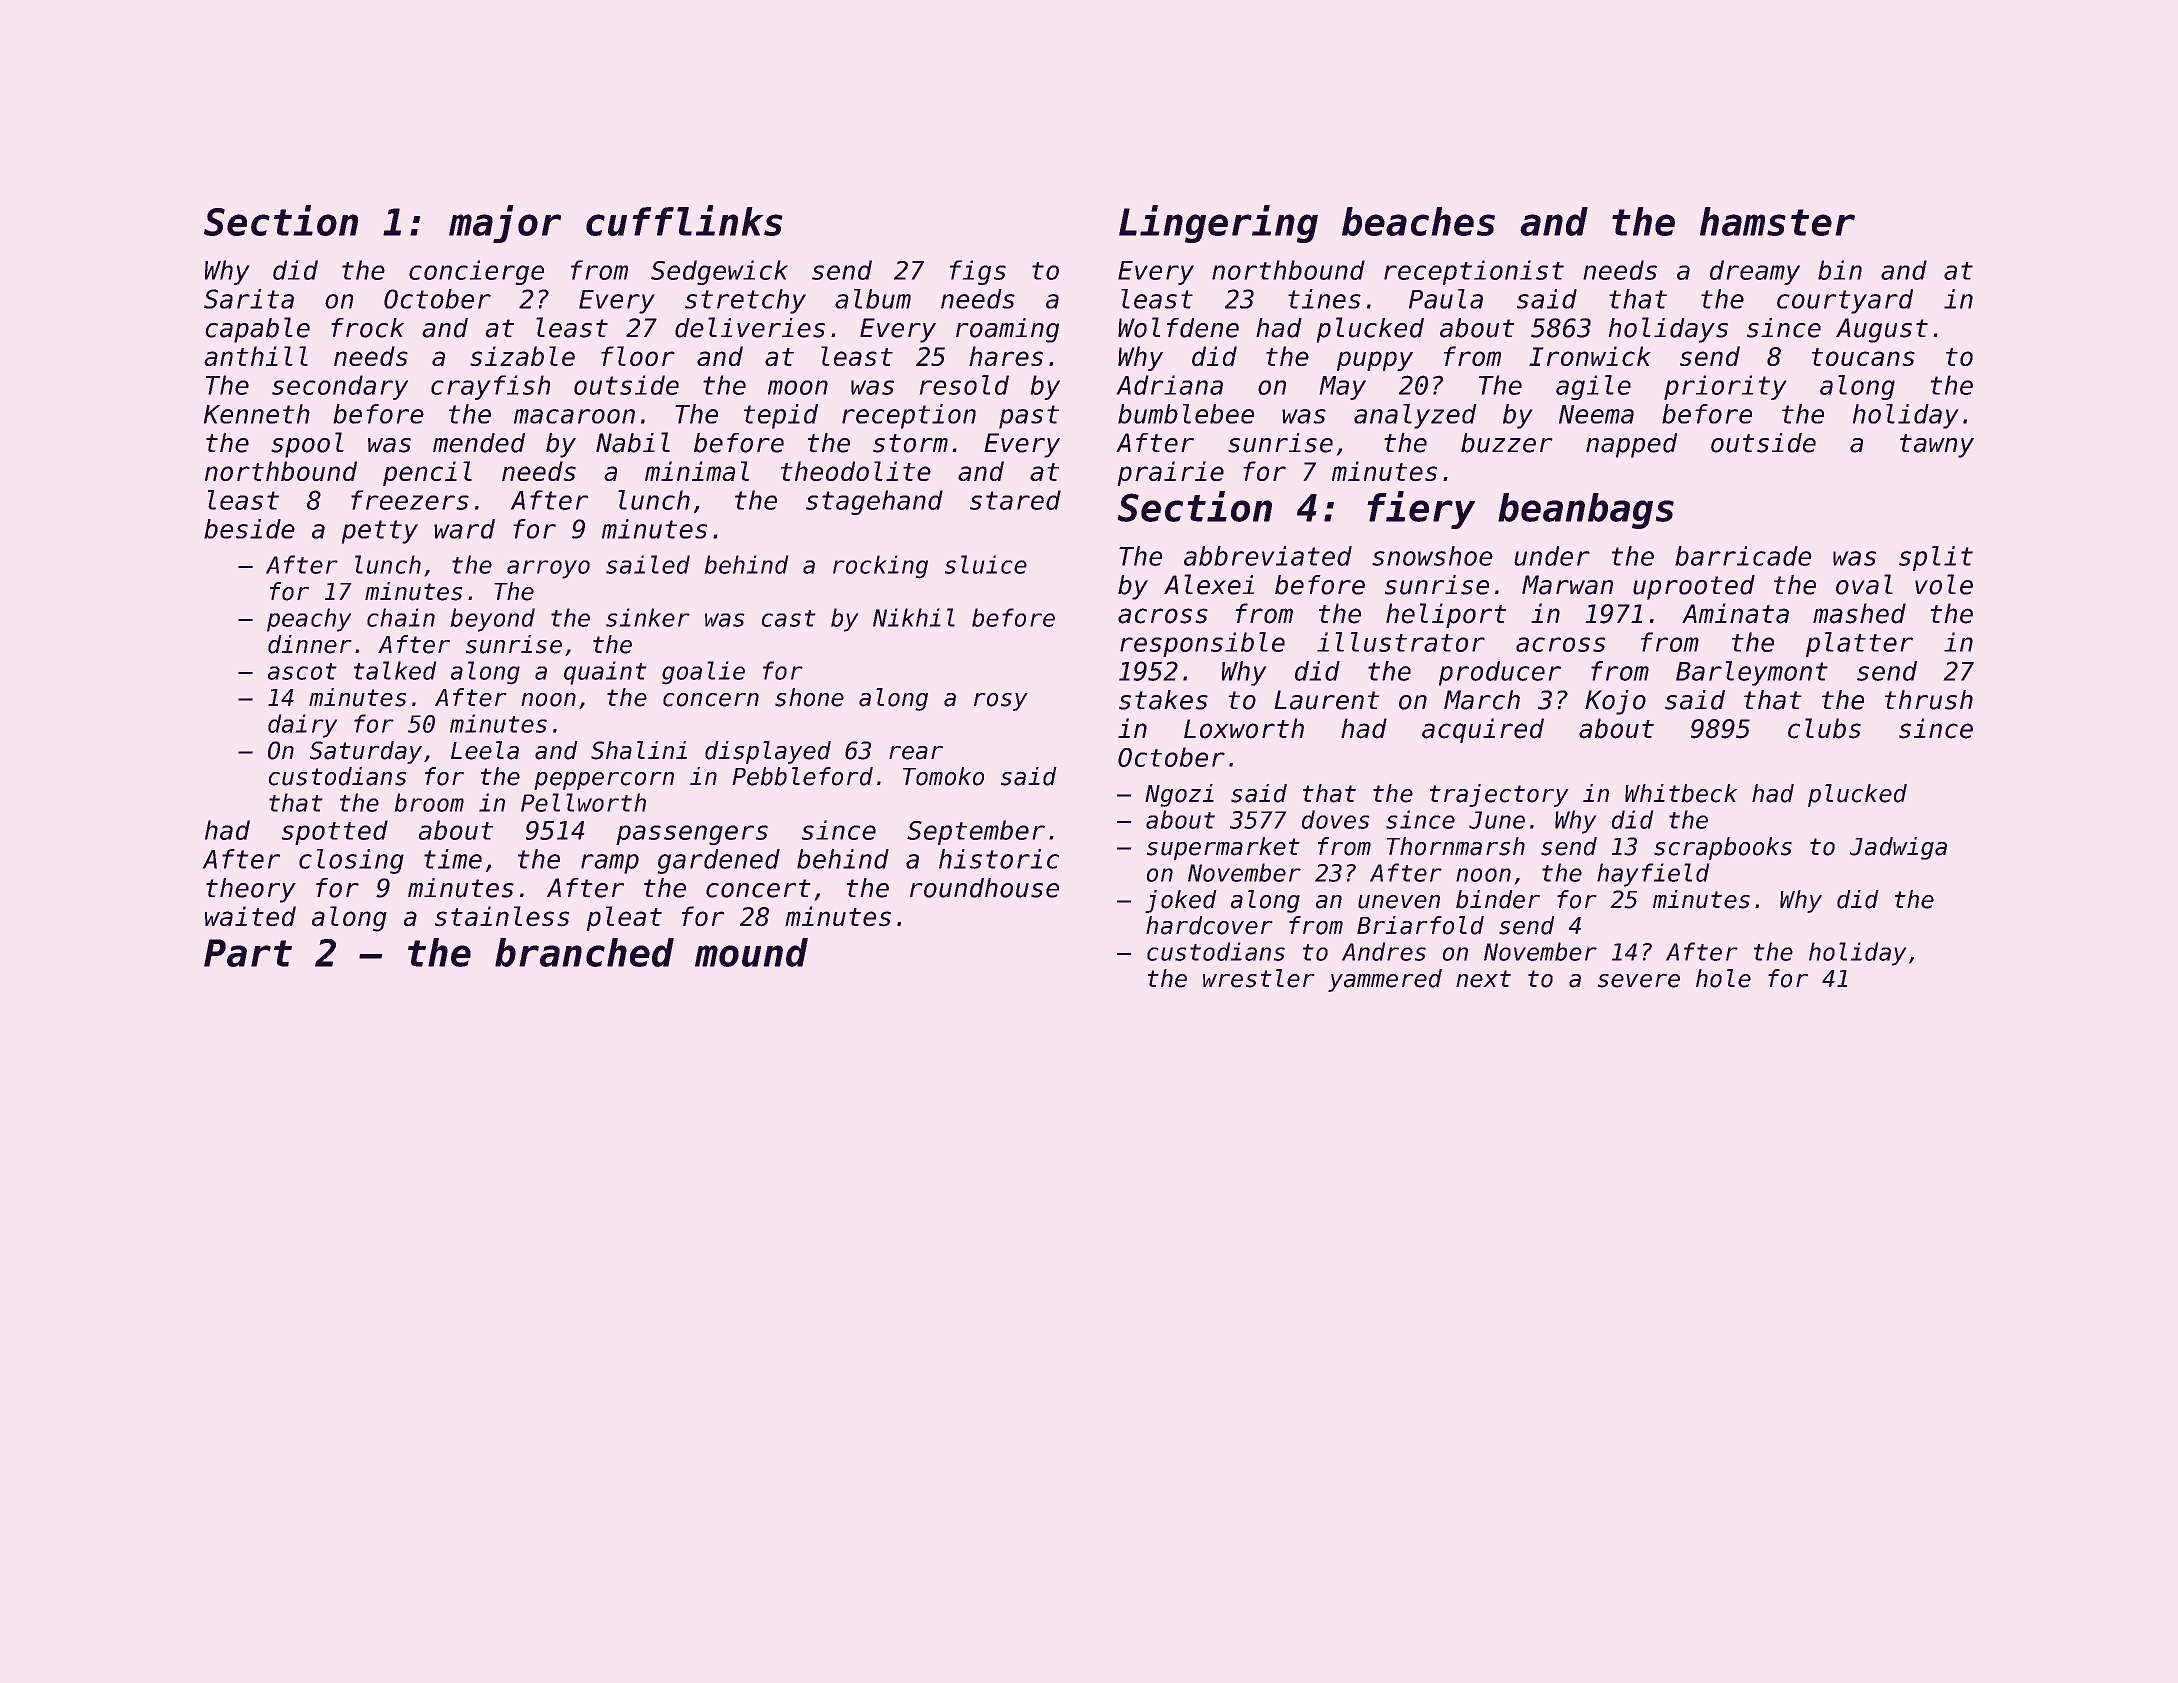  Describe the element at coordinates (751, 952) in the screenshot. I see `mound` at that location.
